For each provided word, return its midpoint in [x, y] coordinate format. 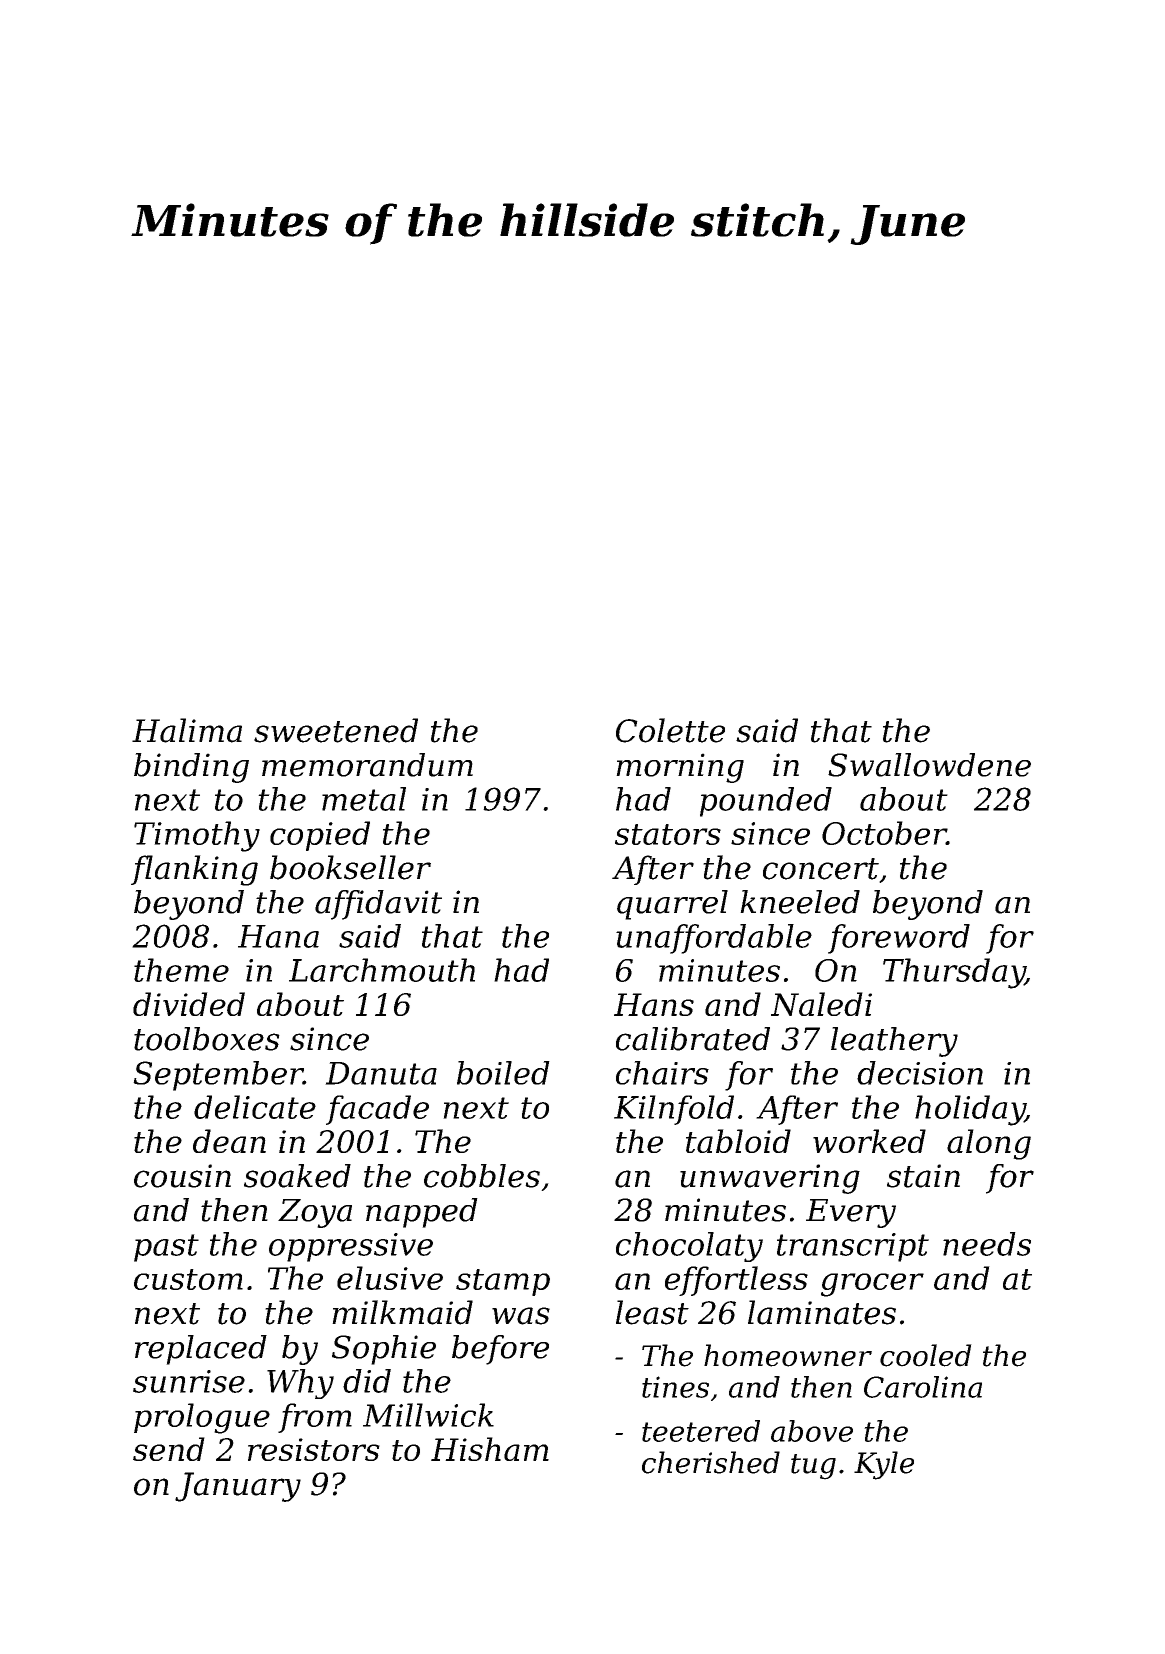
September [218, 1076]
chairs [662, 1073]
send [169, 1449]
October [884, 833]
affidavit [378, 905]
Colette [670, 730]
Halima [187, 730]
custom [188, 1279]
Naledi [821, 1004]
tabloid [738, 1141]
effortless [736, 1281]
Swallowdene [929, 765]
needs [987, 1244]
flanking [194, 870]
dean [229, 1141]
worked [869, 1141]
